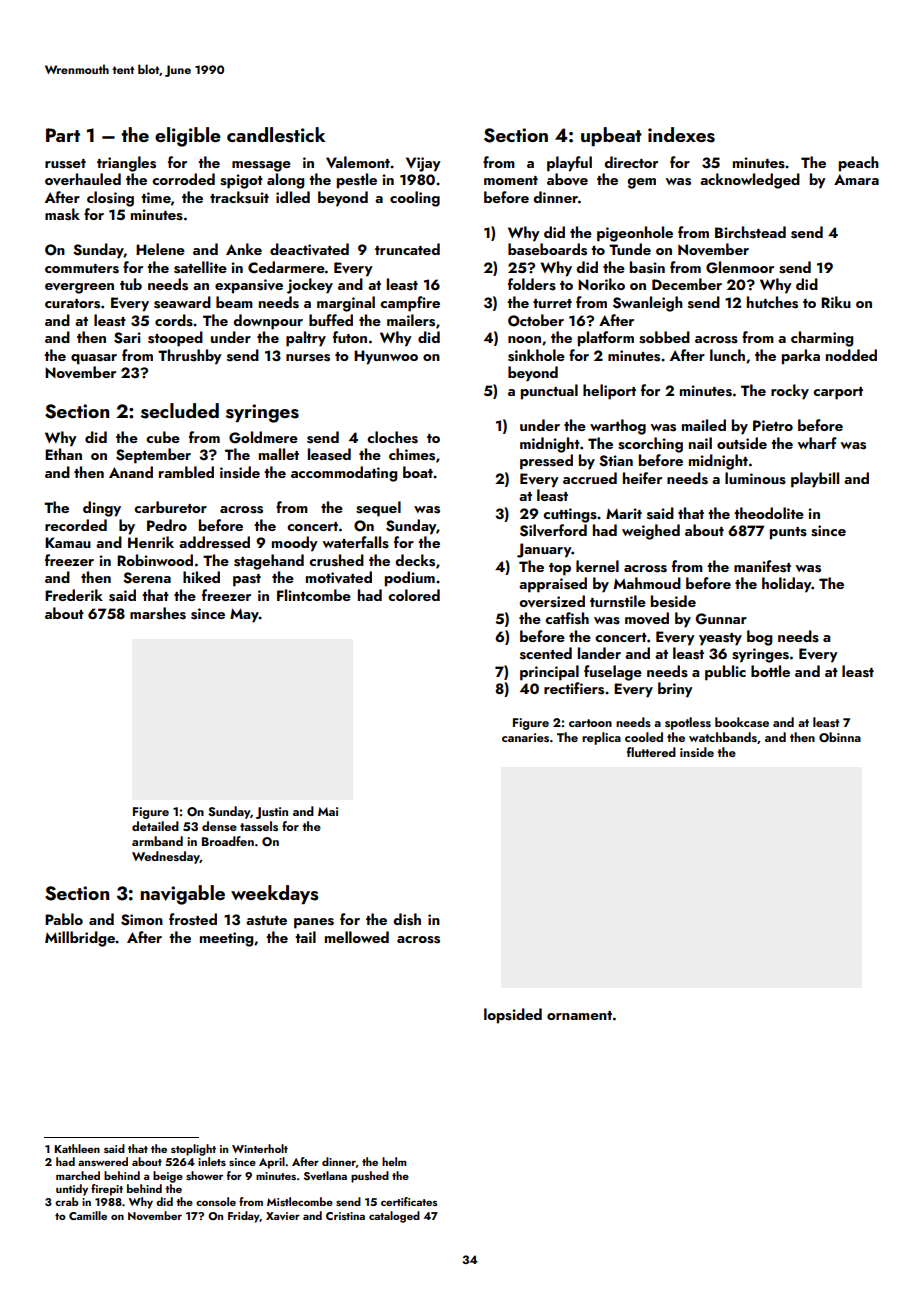 This image has height=1308, width=924. I want to click on cataloged, so click(394, 1217).
